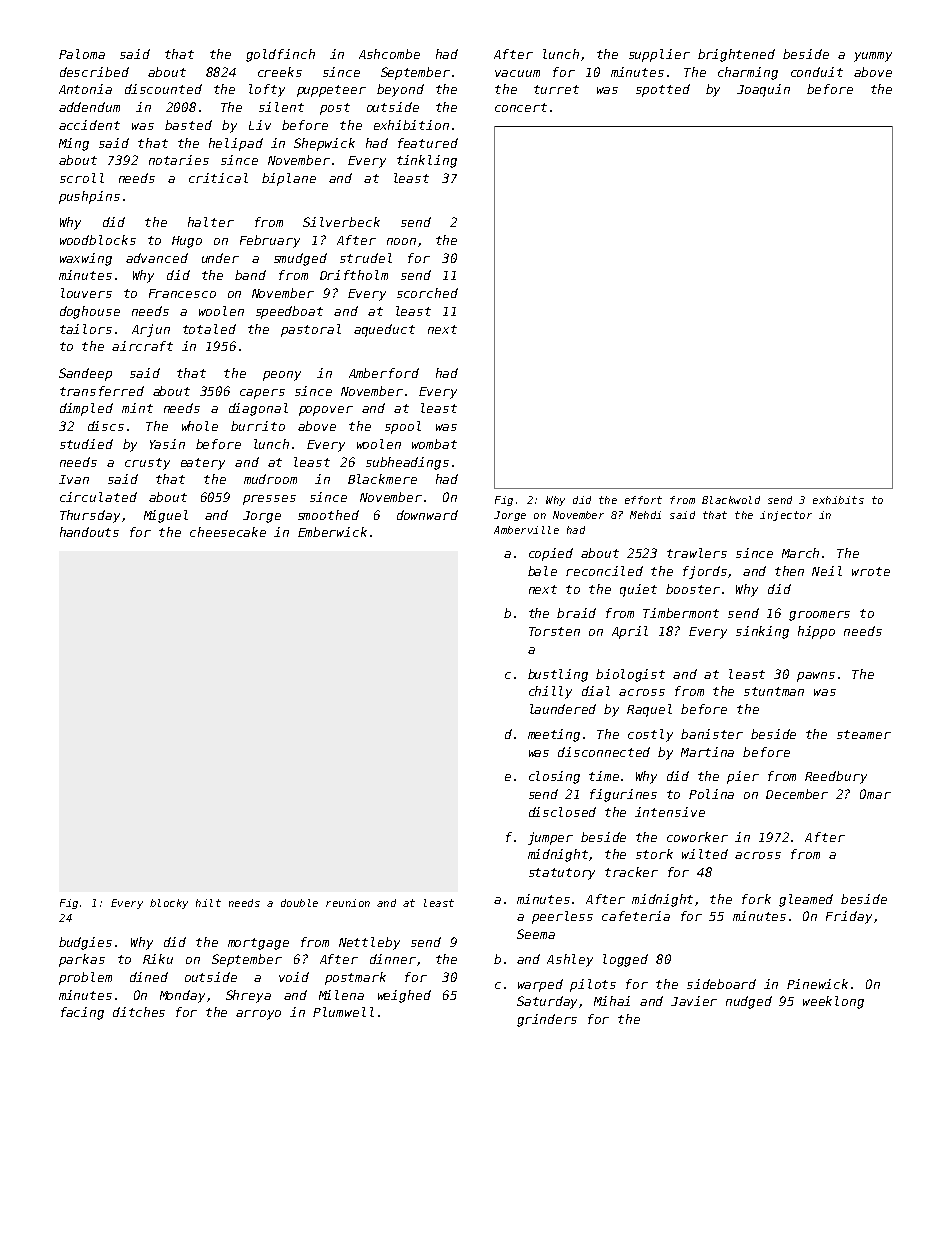 The height and width of the screenshot is (1233, 952). Describe the element at coordinates (705, 854) in the screenshot. I see `wilted` at that location.
